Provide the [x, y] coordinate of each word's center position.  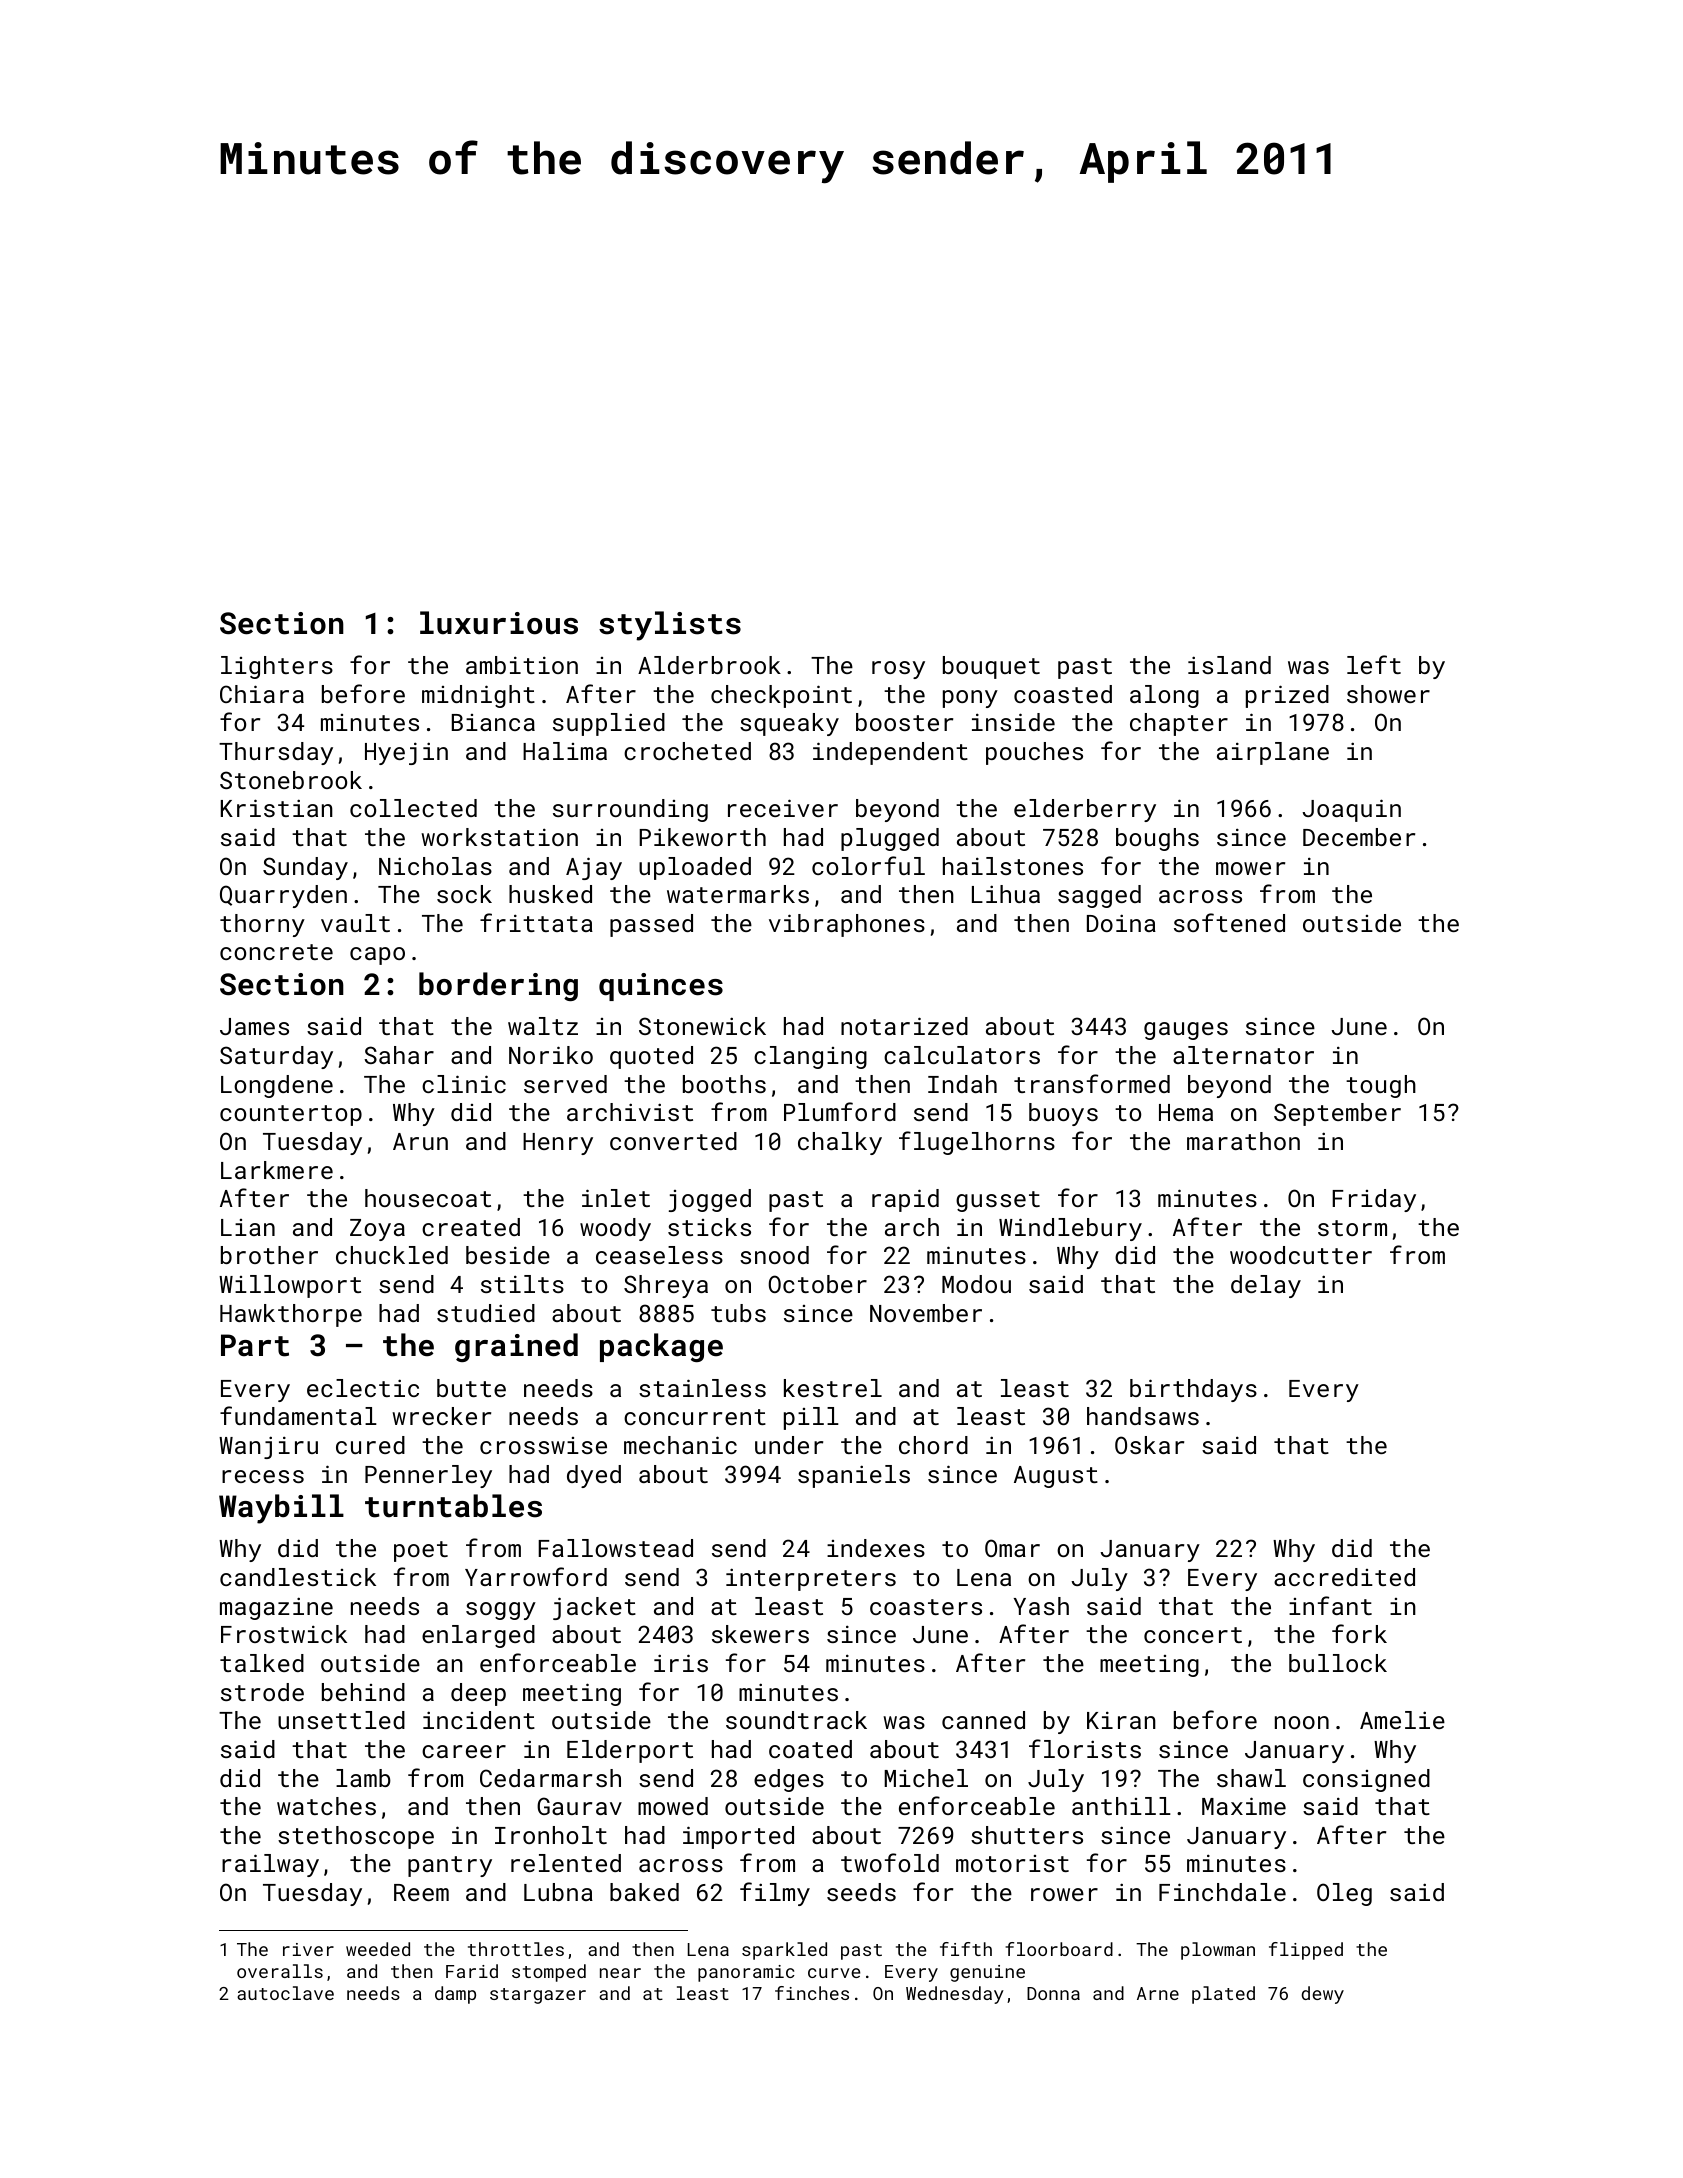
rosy [898, 670]
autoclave [285, 1993]
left [1374, 664]
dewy [1323, 1995]
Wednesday [955, 1995]
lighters [277, 667]
